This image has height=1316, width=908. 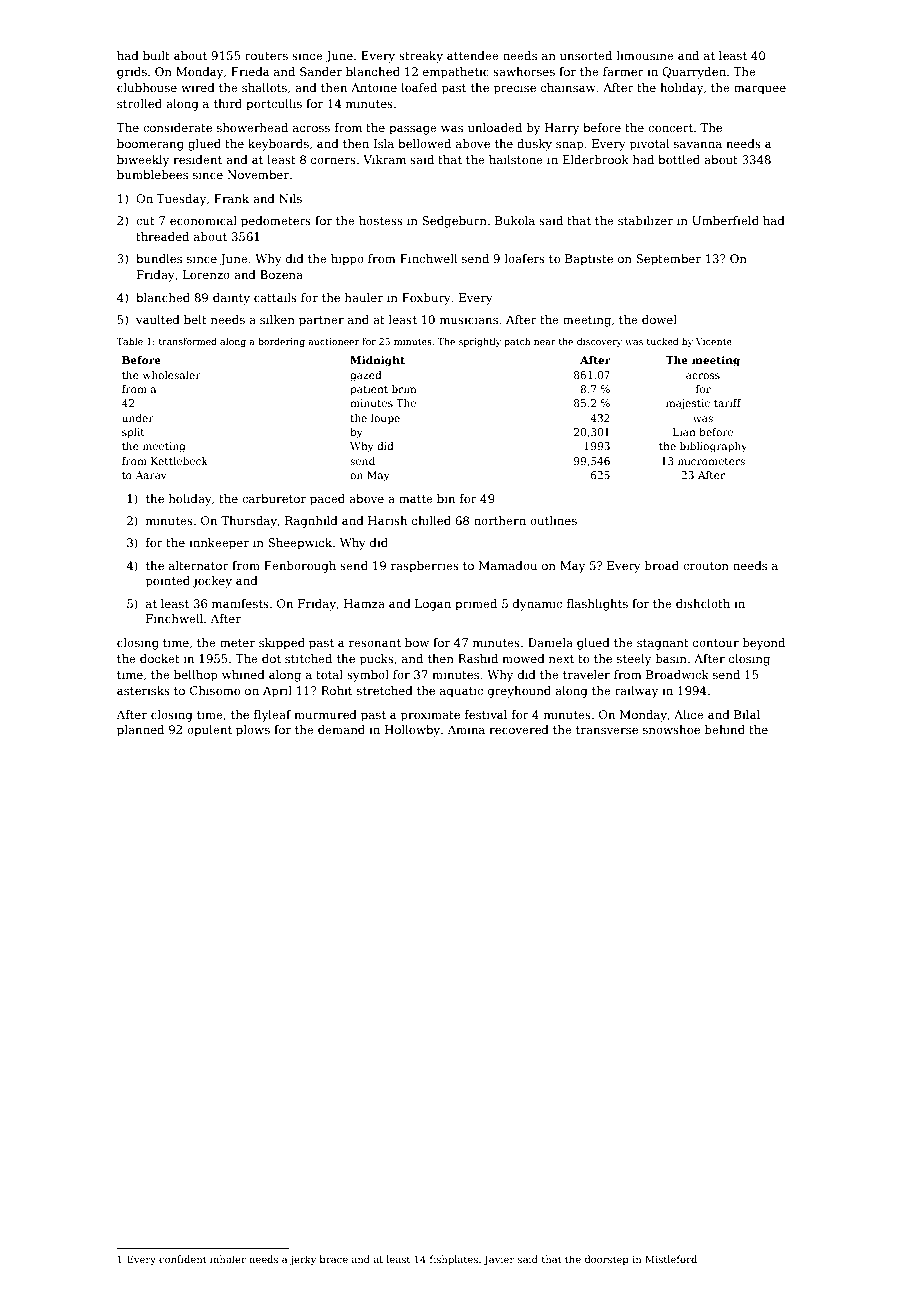 What do you see at coordinates (159, 258) in the image?
I see `bundles` at bounding box center [159, 258].
